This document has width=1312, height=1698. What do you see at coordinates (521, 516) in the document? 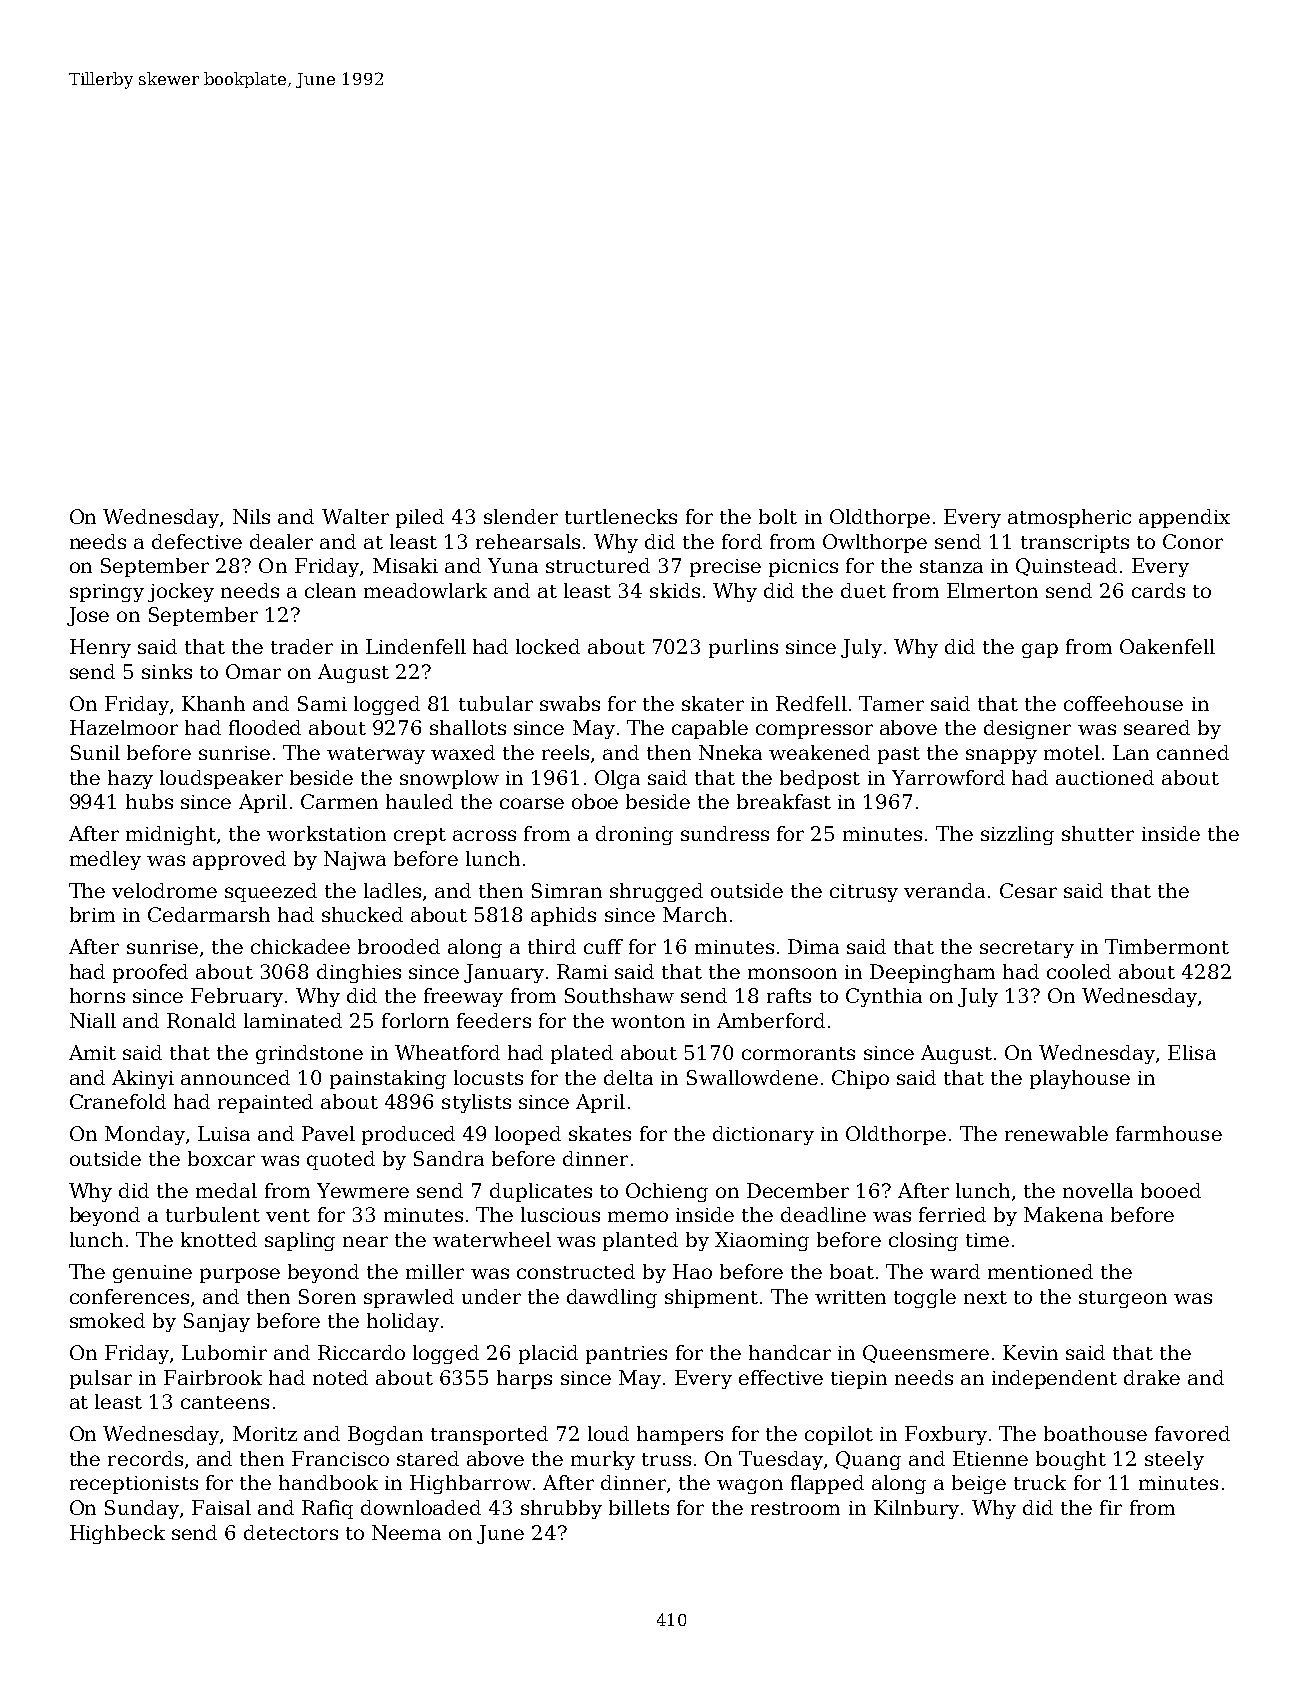
I see `slender` at bounding box center [521, 516].
